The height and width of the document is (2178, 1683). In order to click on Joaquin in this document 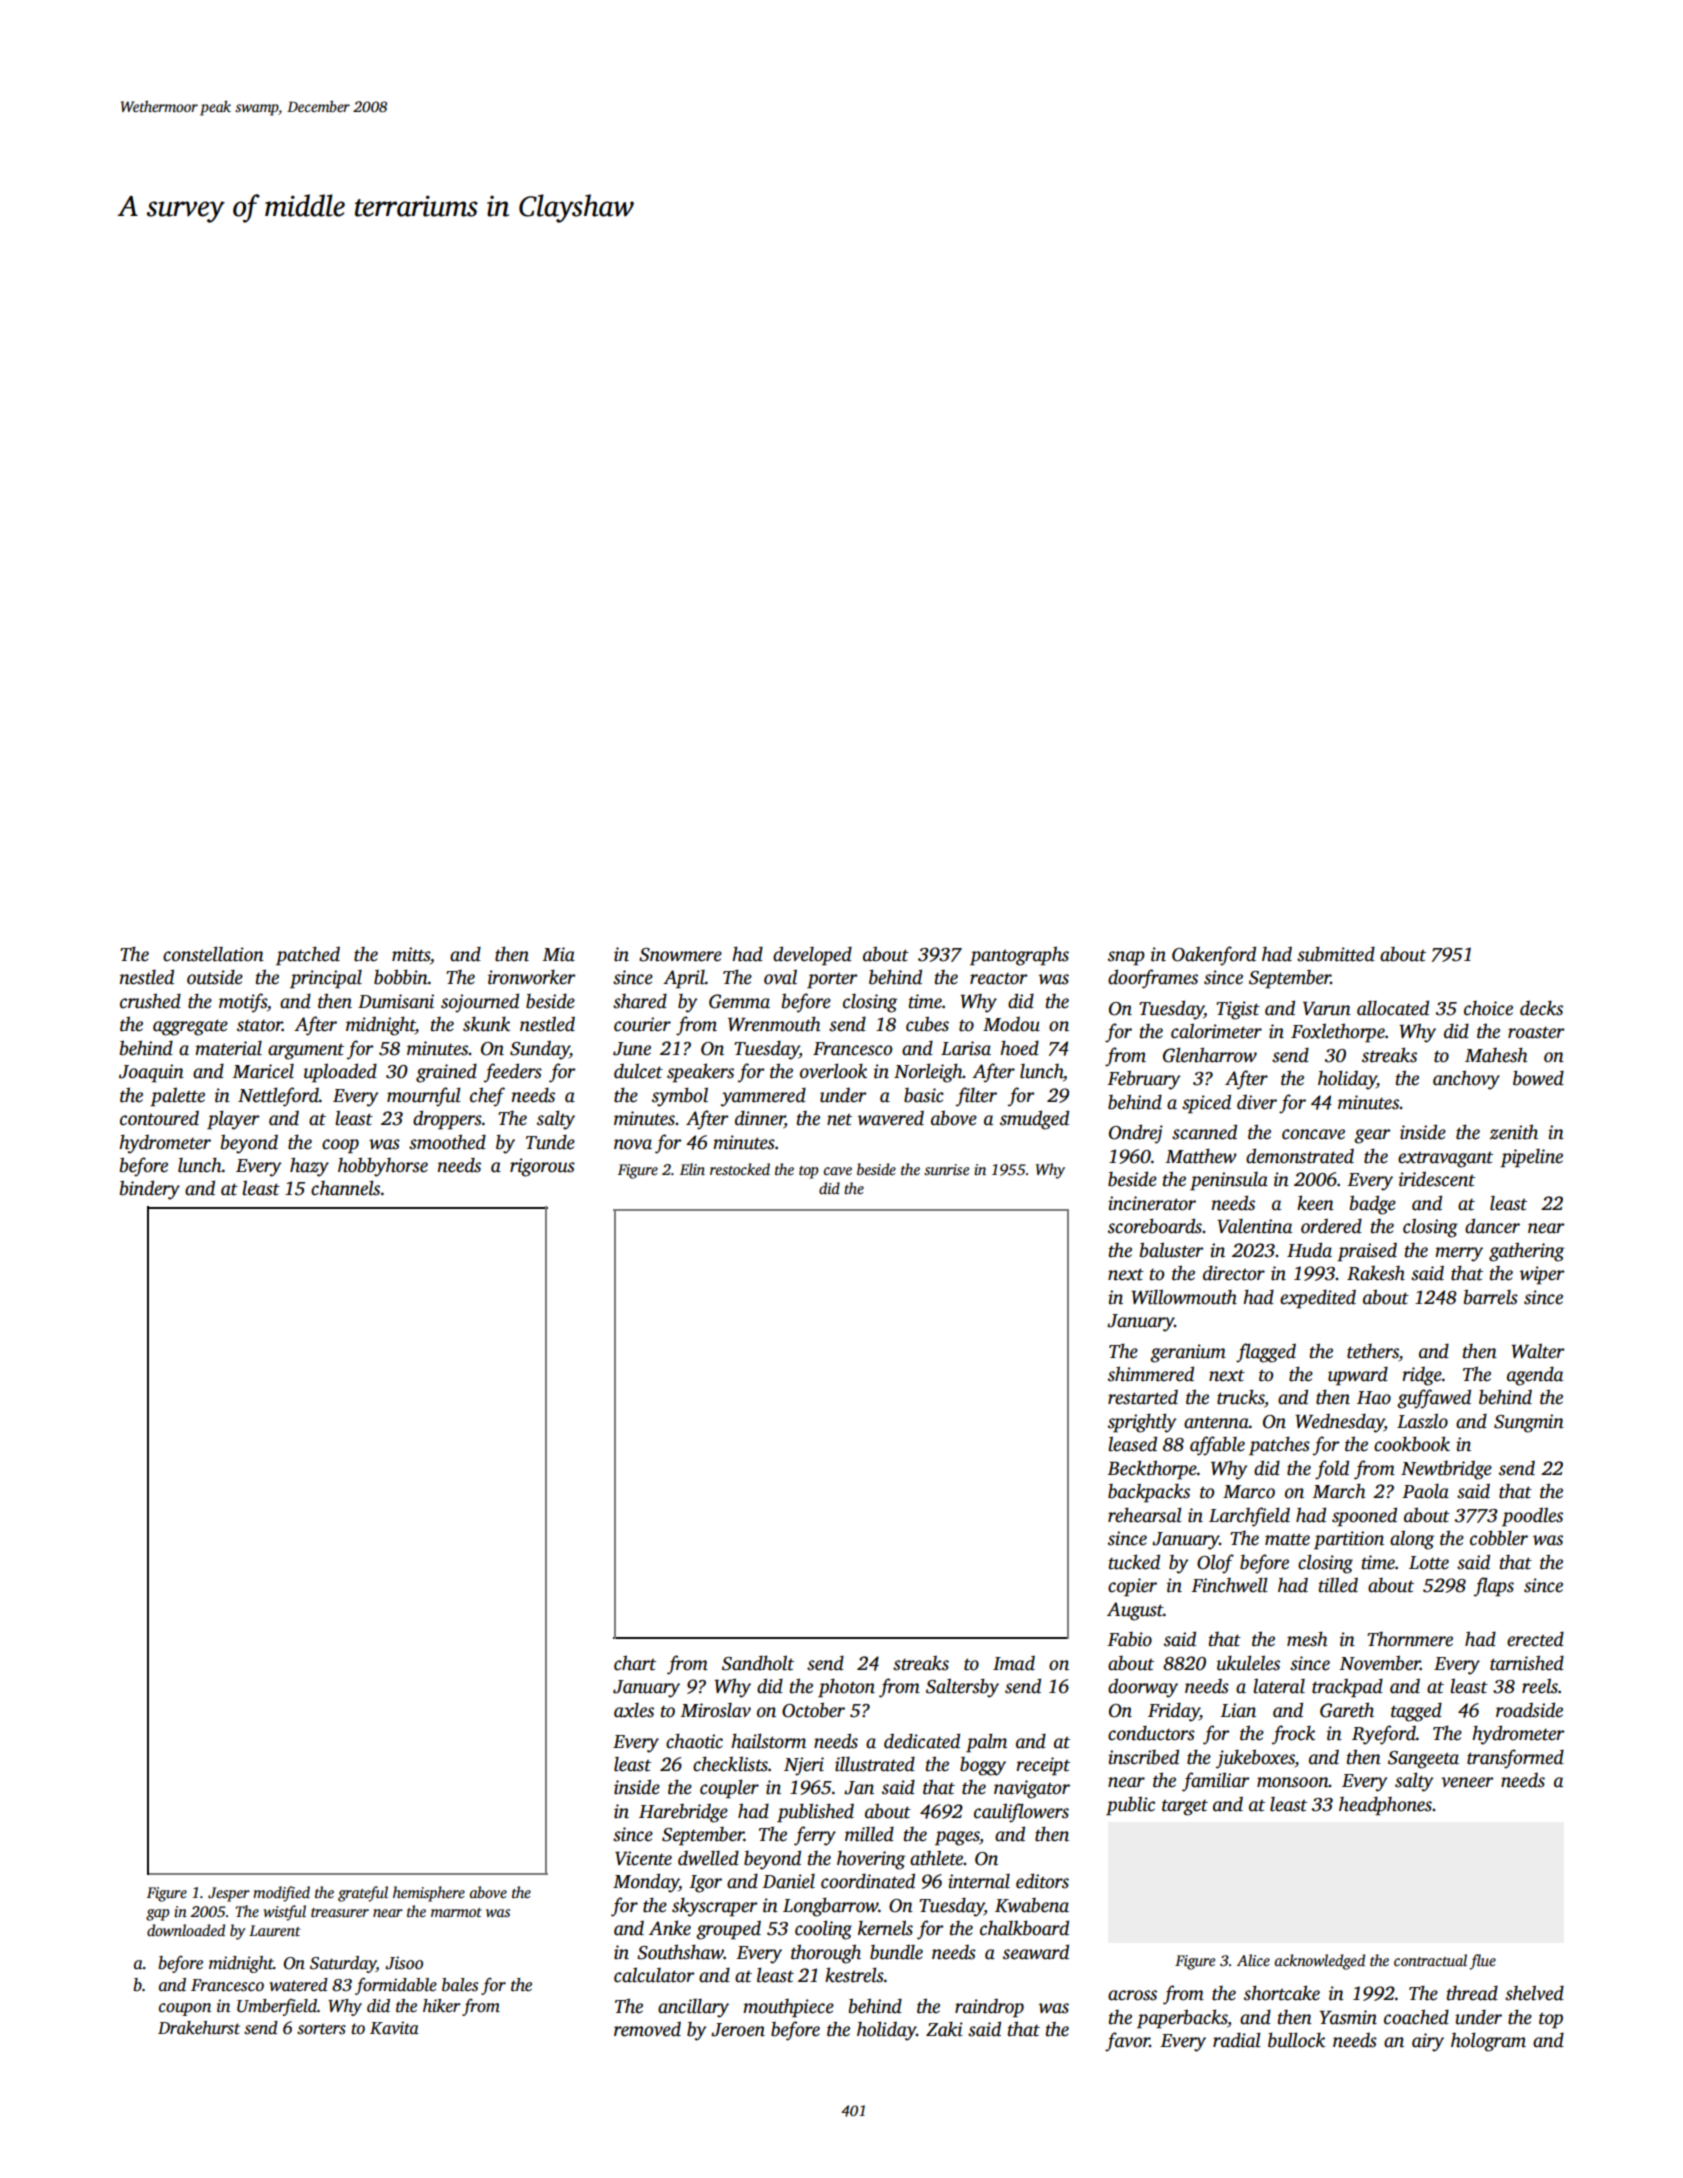, I will do `click(151, 1073)`.
